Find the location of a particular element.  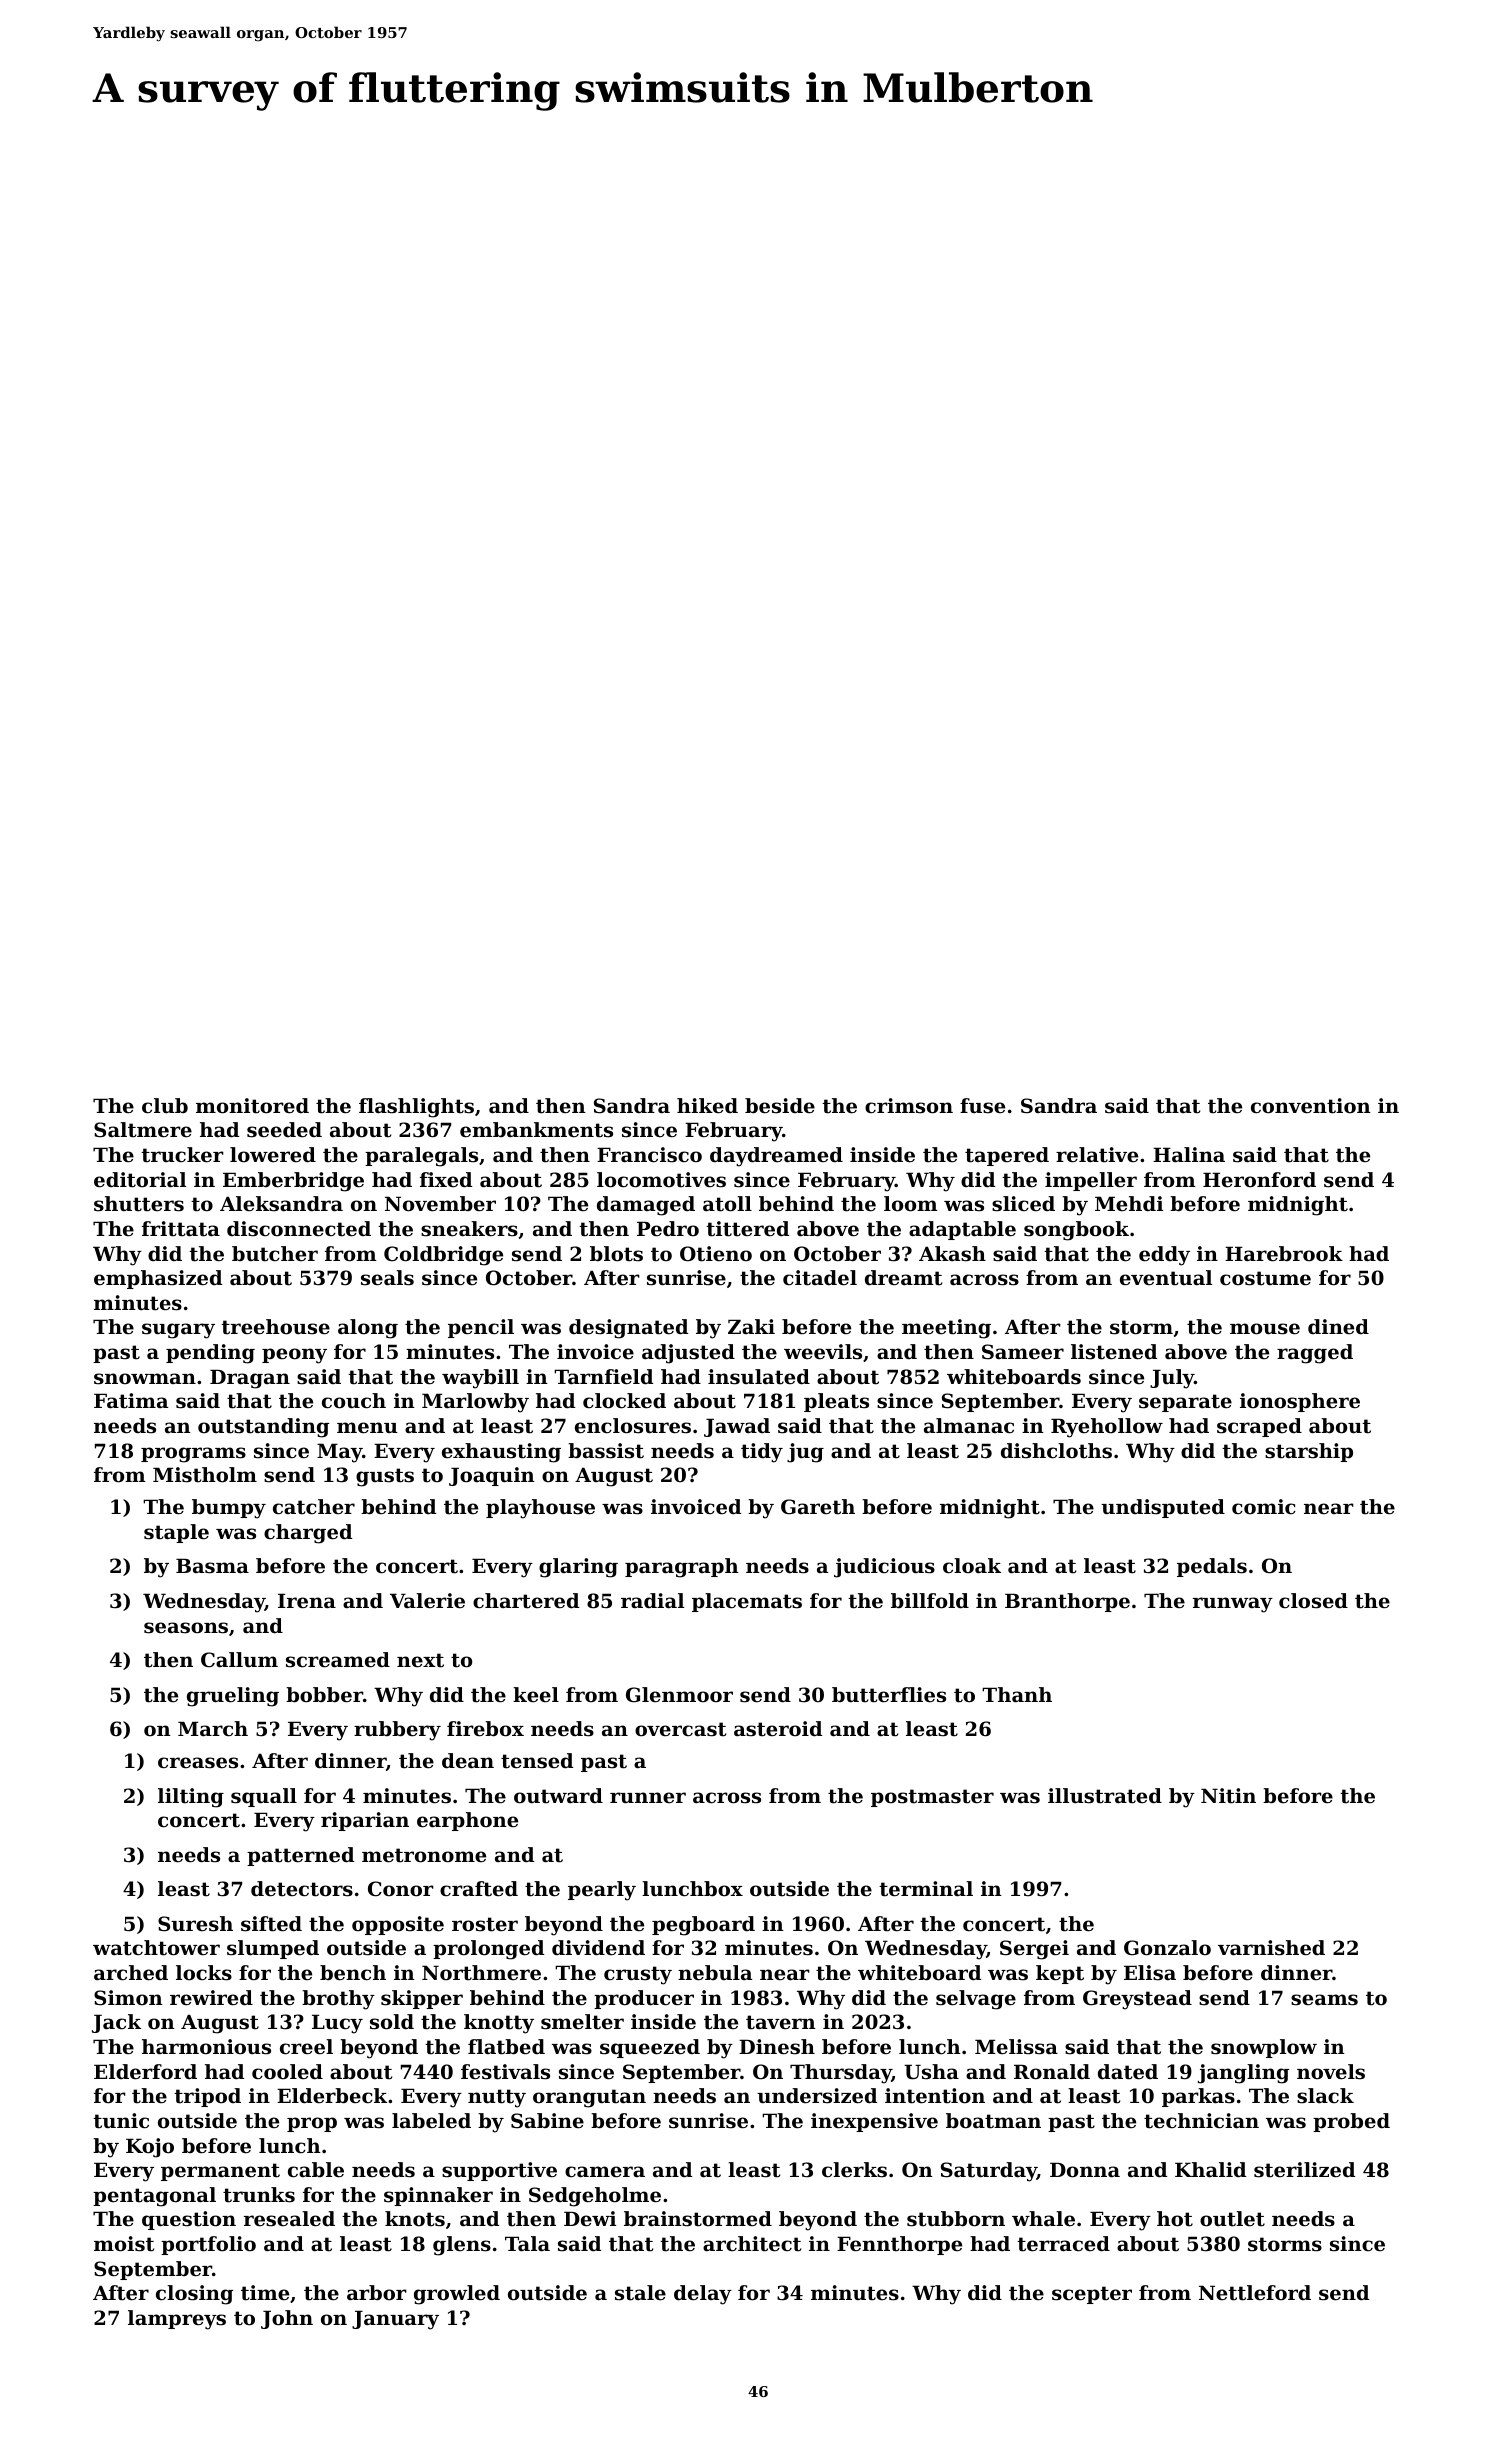

glaring is located at coordinates (578, 1568).
